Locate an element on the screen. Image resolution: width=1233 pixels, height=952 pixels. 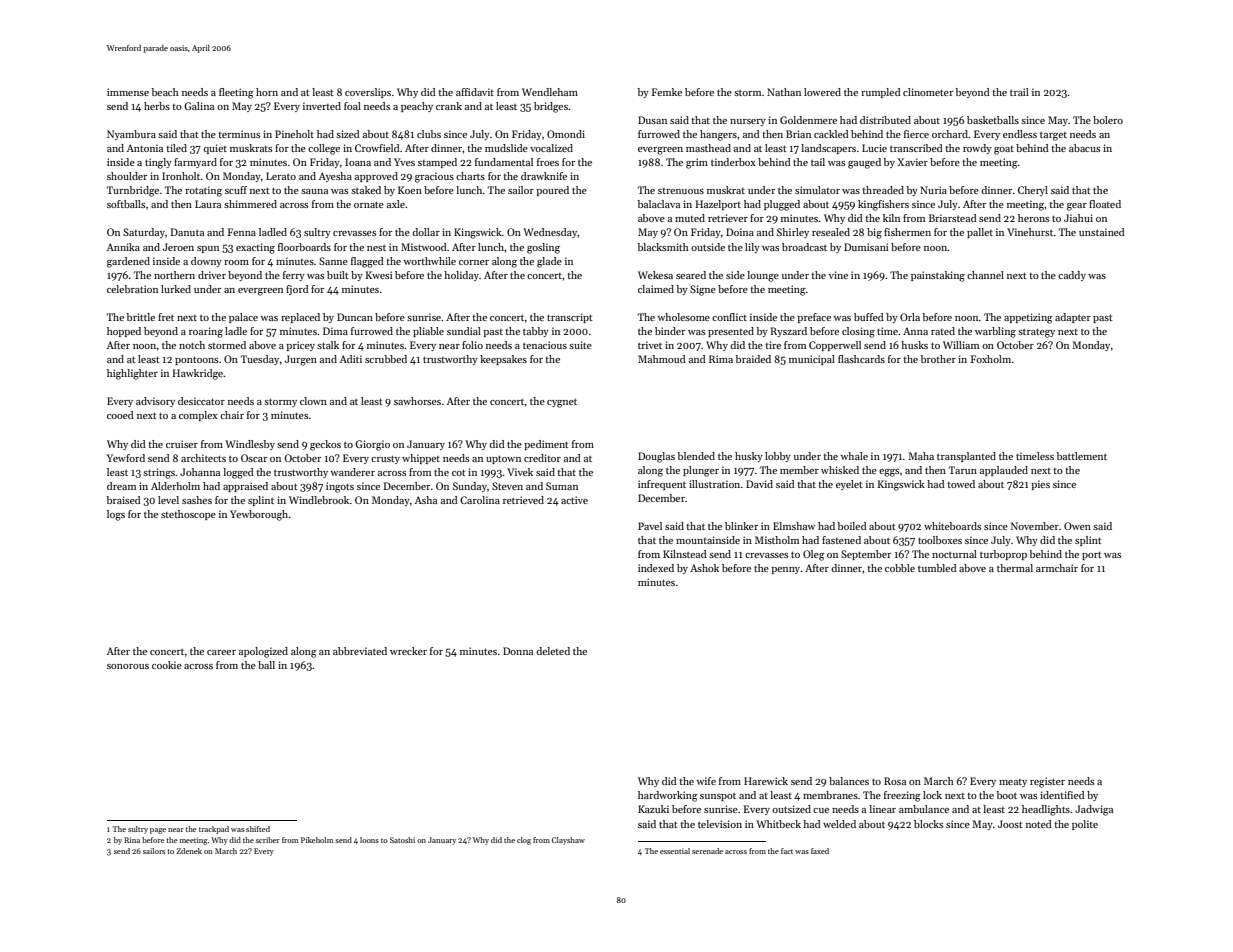
shifted is located at coordinates (258, 829).
